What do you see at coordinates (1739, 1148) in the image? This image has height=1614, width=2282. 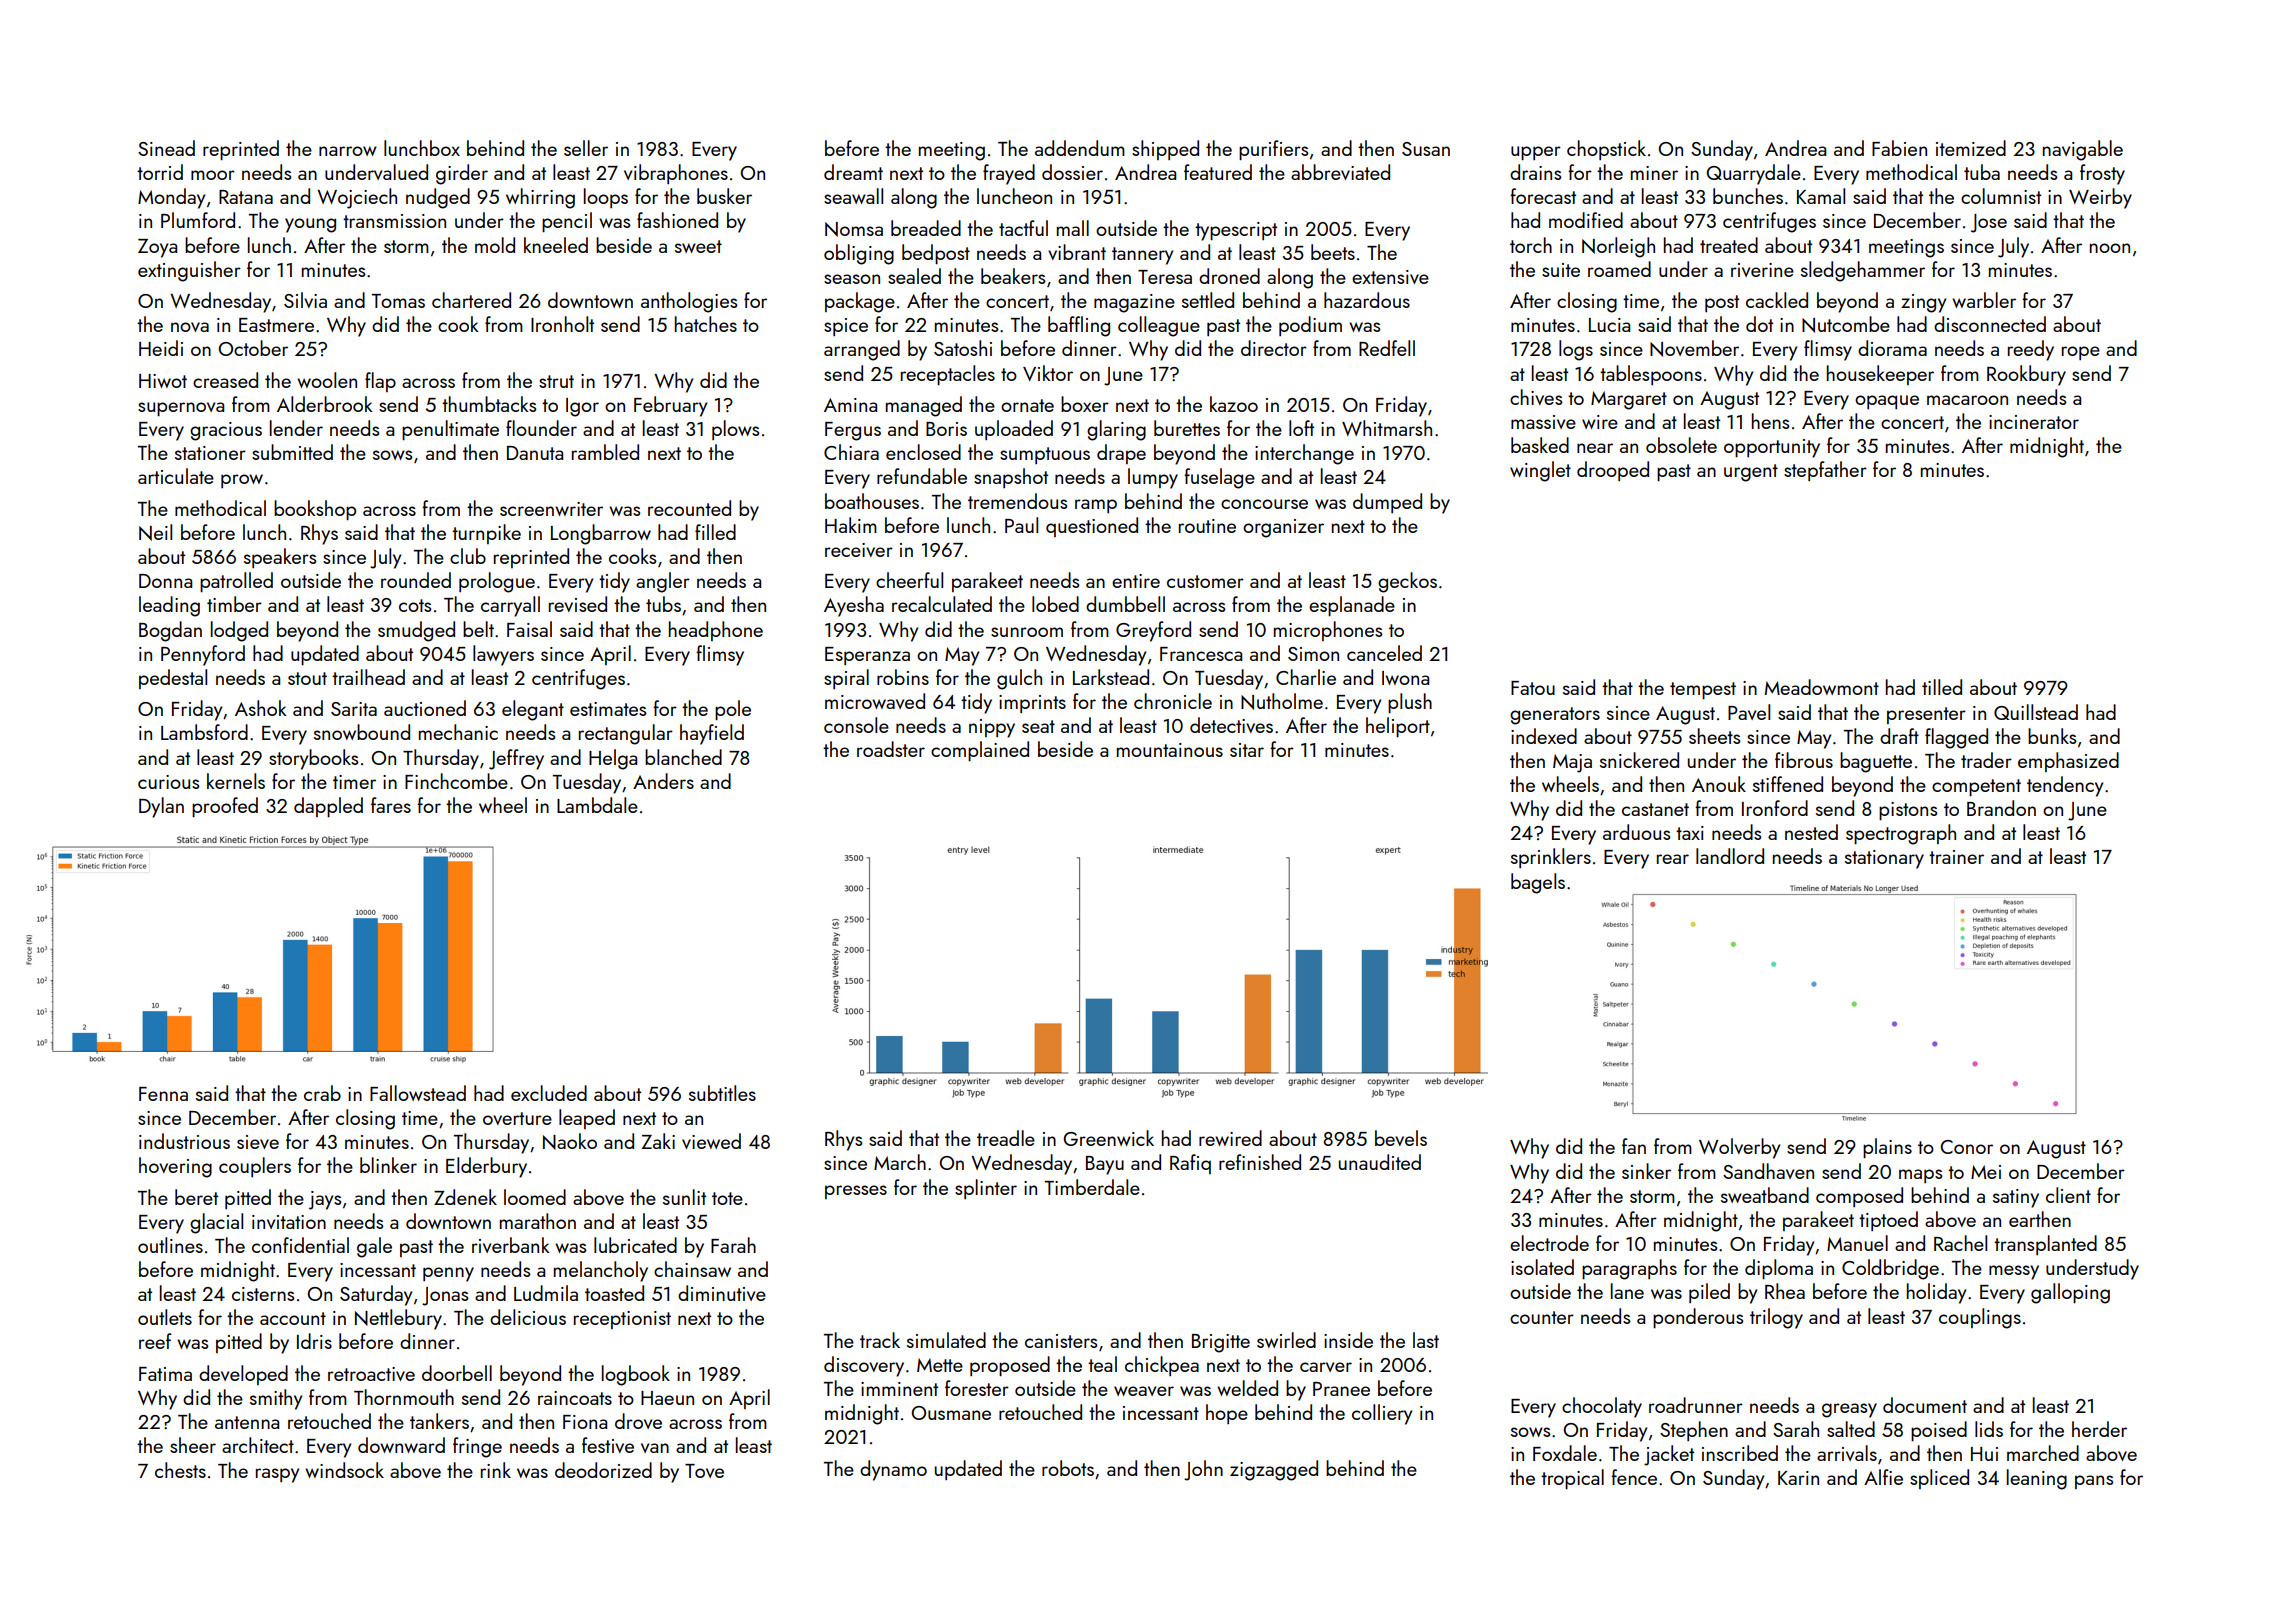 I see `Wolverby` at bounding box center [1739, 1148].
